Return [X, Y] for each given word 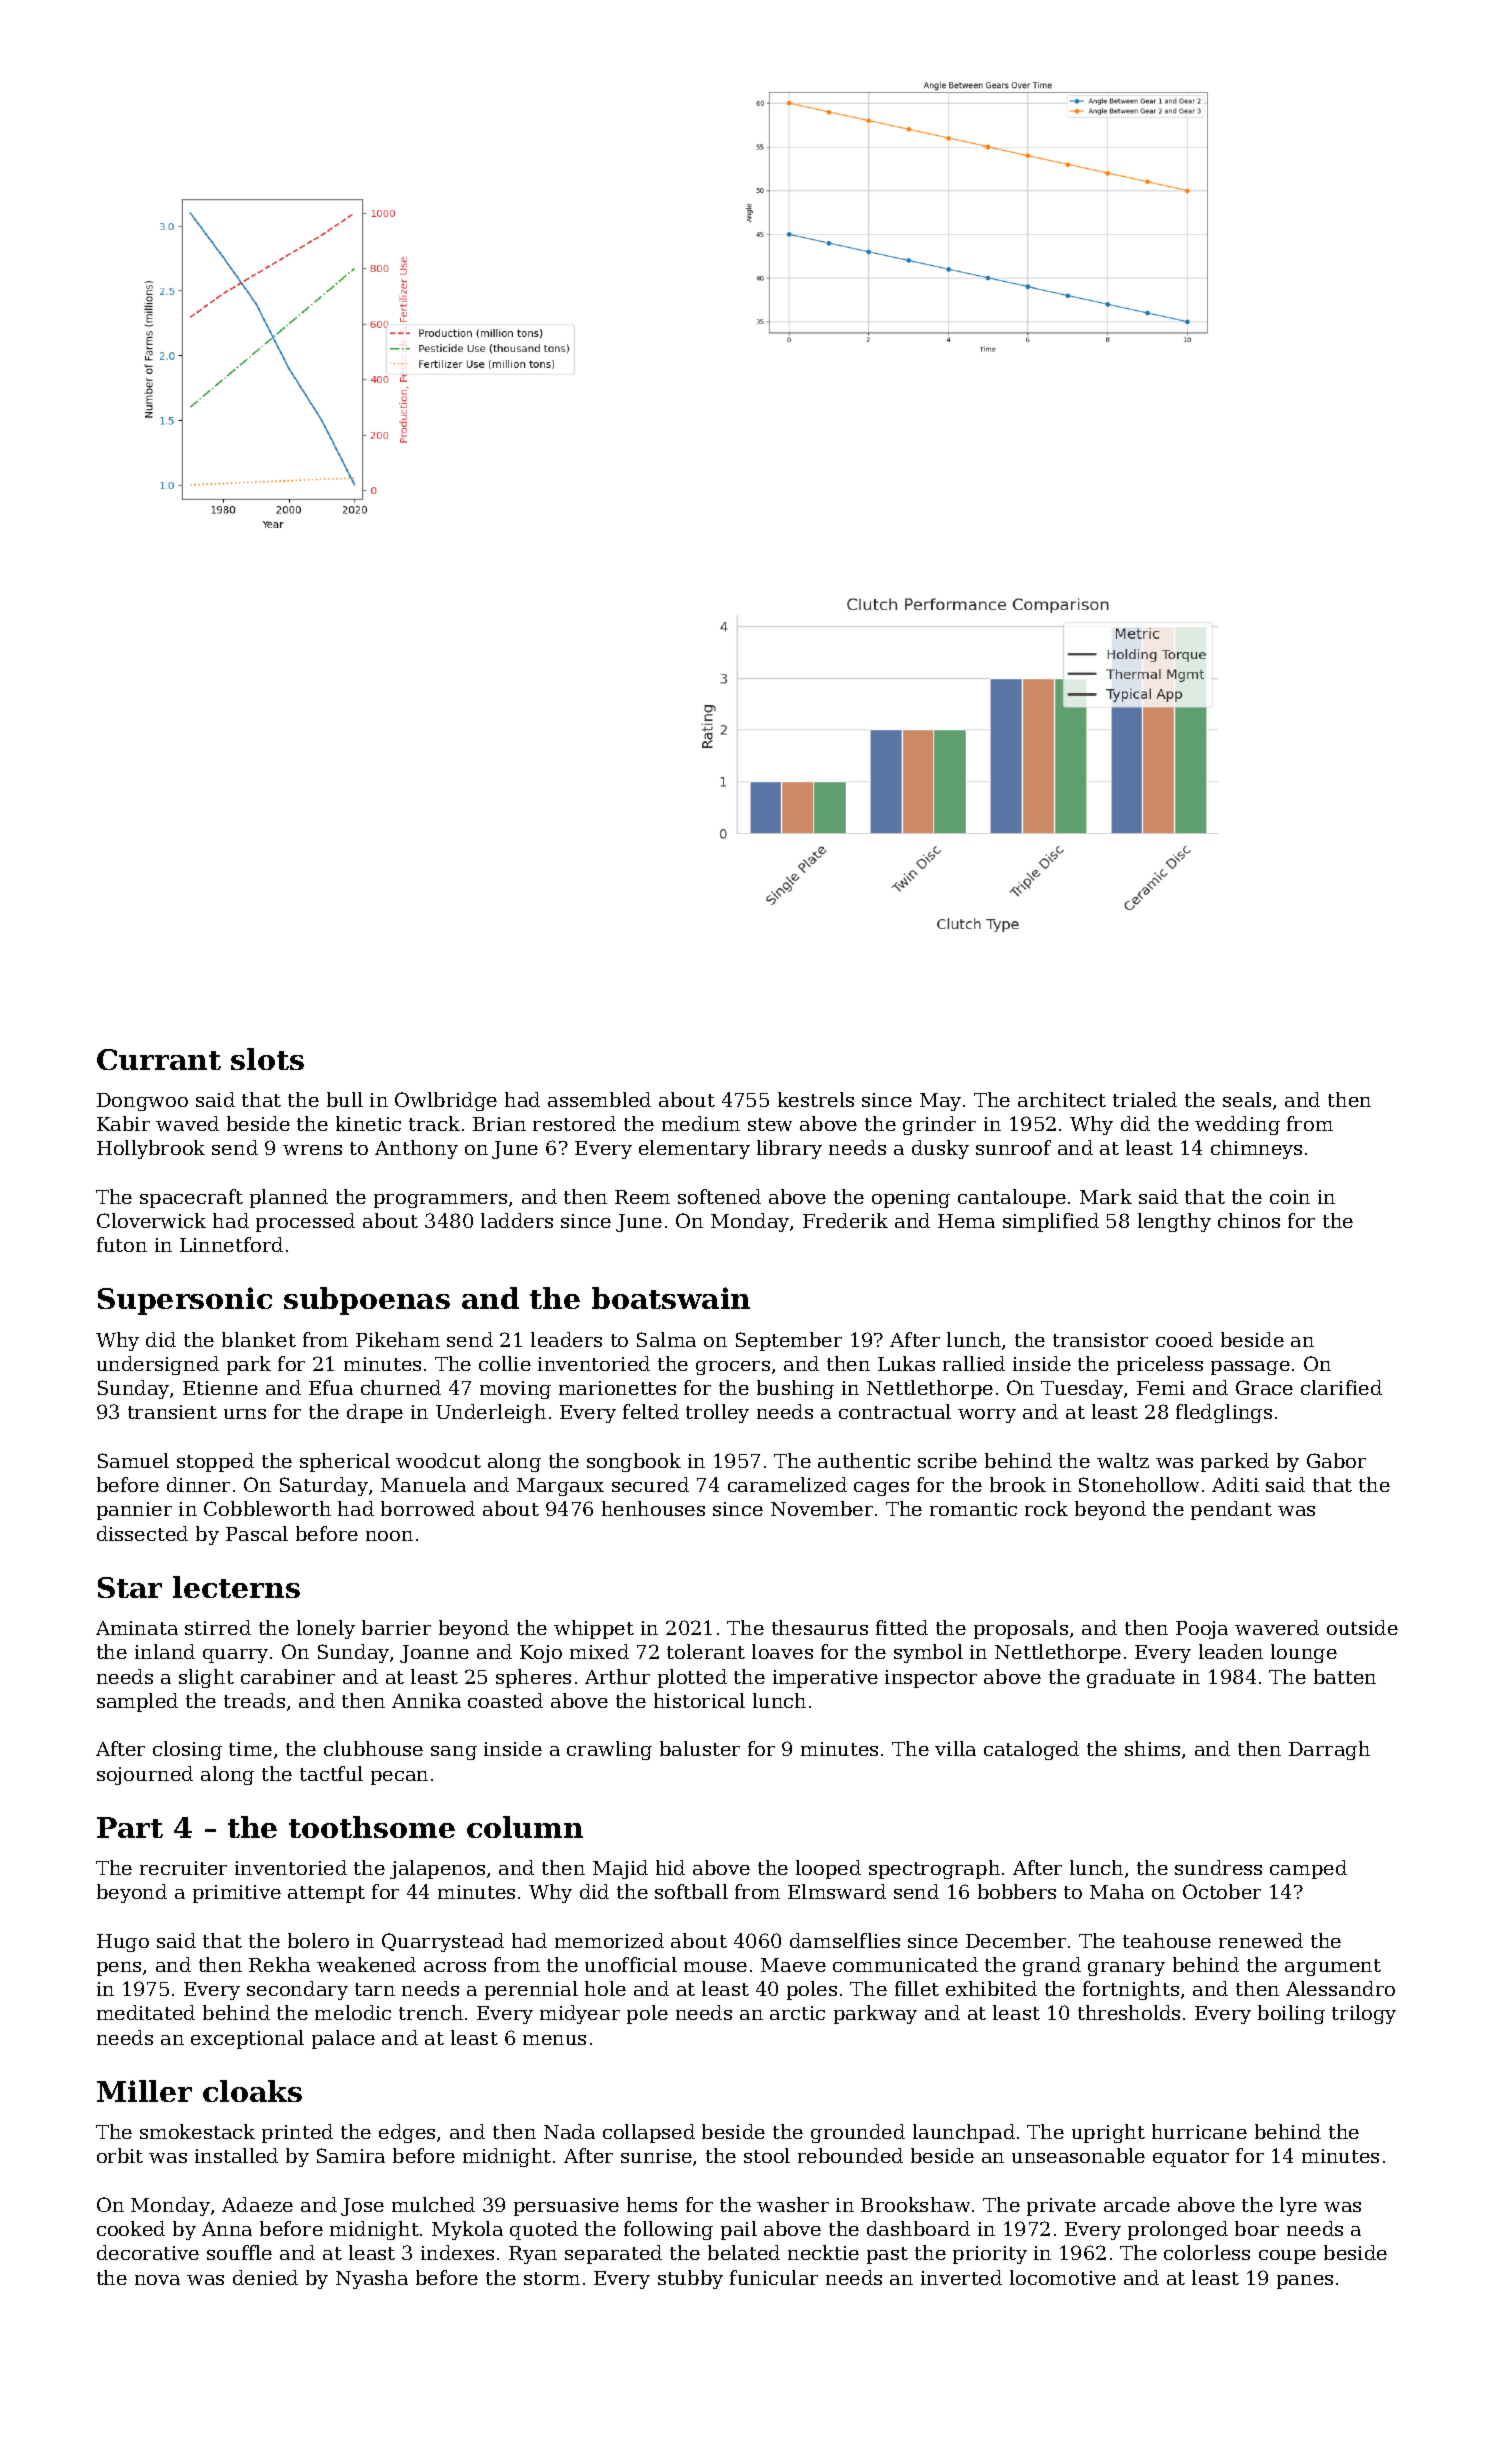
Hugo [123, 1943]
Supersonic [185, 1301]
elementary [694, 1149]
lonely [326, 1629]
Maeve [793, 1965]
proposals [1021, 1629]
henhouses [653, 1508]
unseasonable [1078, 2155]
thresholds [1129, 2012]
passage [1250, 1368]
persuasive [566, 2207]
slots [267, 1059]
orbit [120, 2155]
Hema [966, 1221]
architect [1062, 1099]
